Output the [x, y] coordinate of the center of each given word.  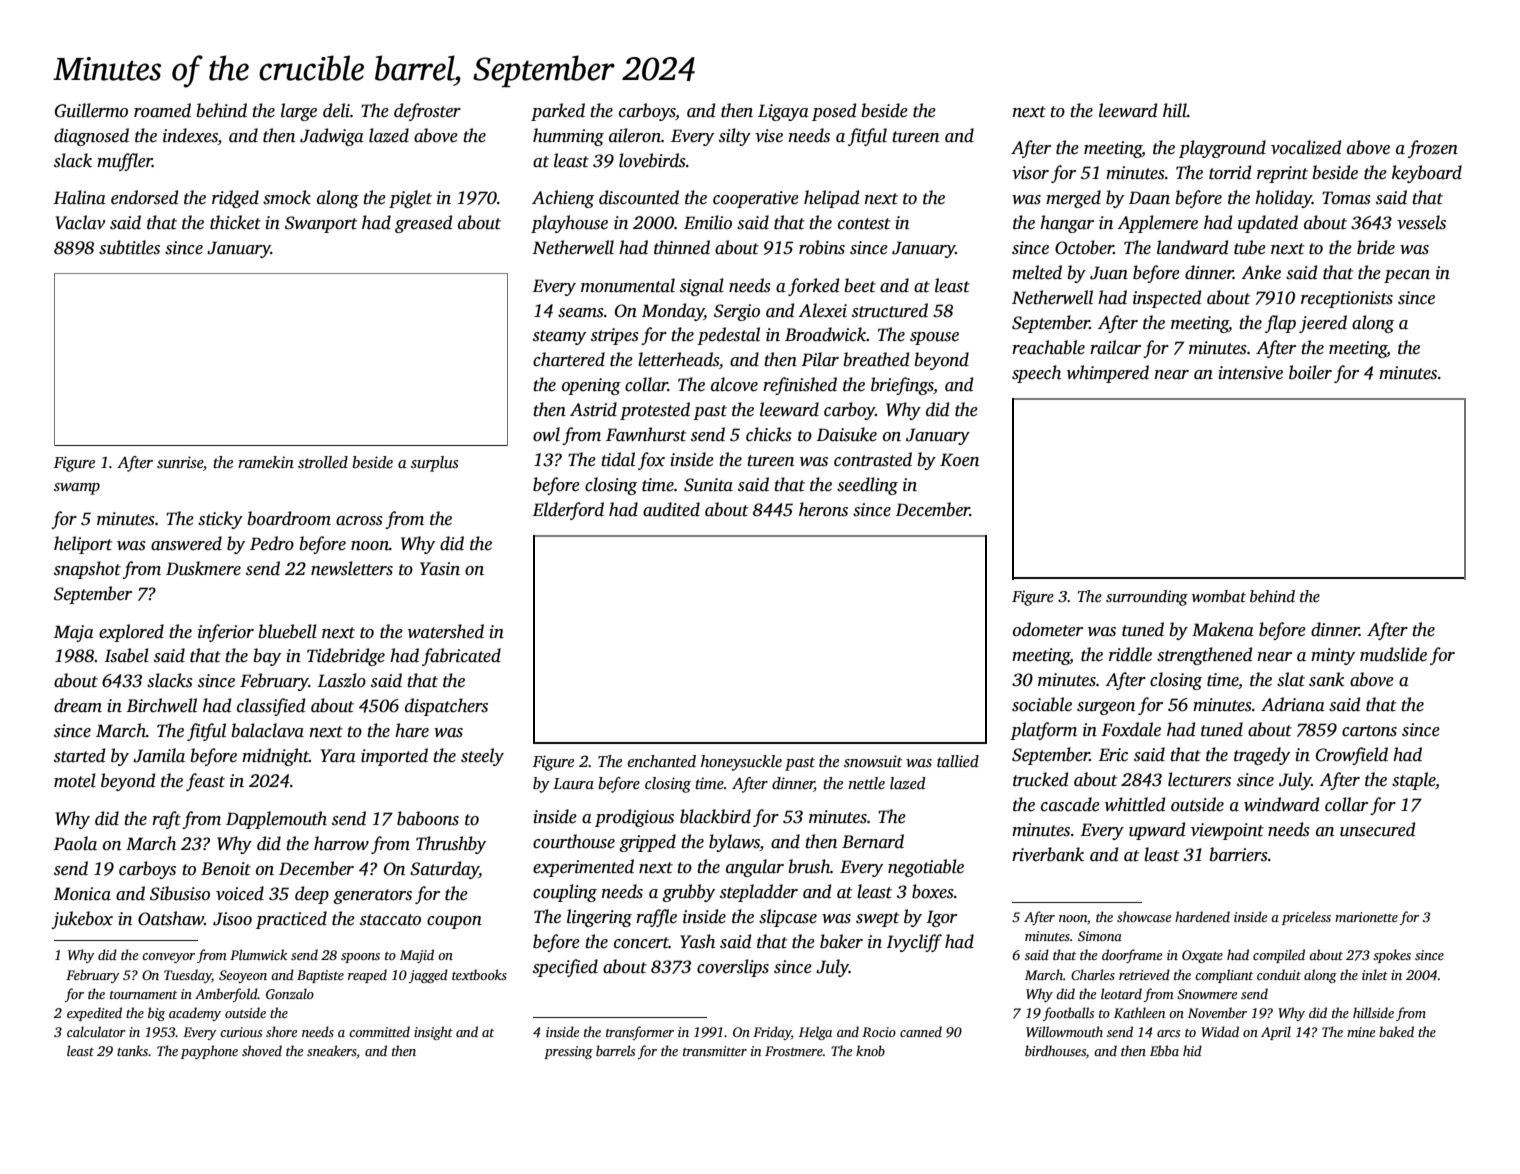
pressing [568, 1052]
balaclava [267, 730]
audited [671, 509]
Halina [79, 197]
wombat [1219, 596]
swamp [77, 489]
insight [433, 1033]
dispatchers [446, 707]
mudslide [1393, 654]
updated [1268, 224]
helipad [831, 199]
